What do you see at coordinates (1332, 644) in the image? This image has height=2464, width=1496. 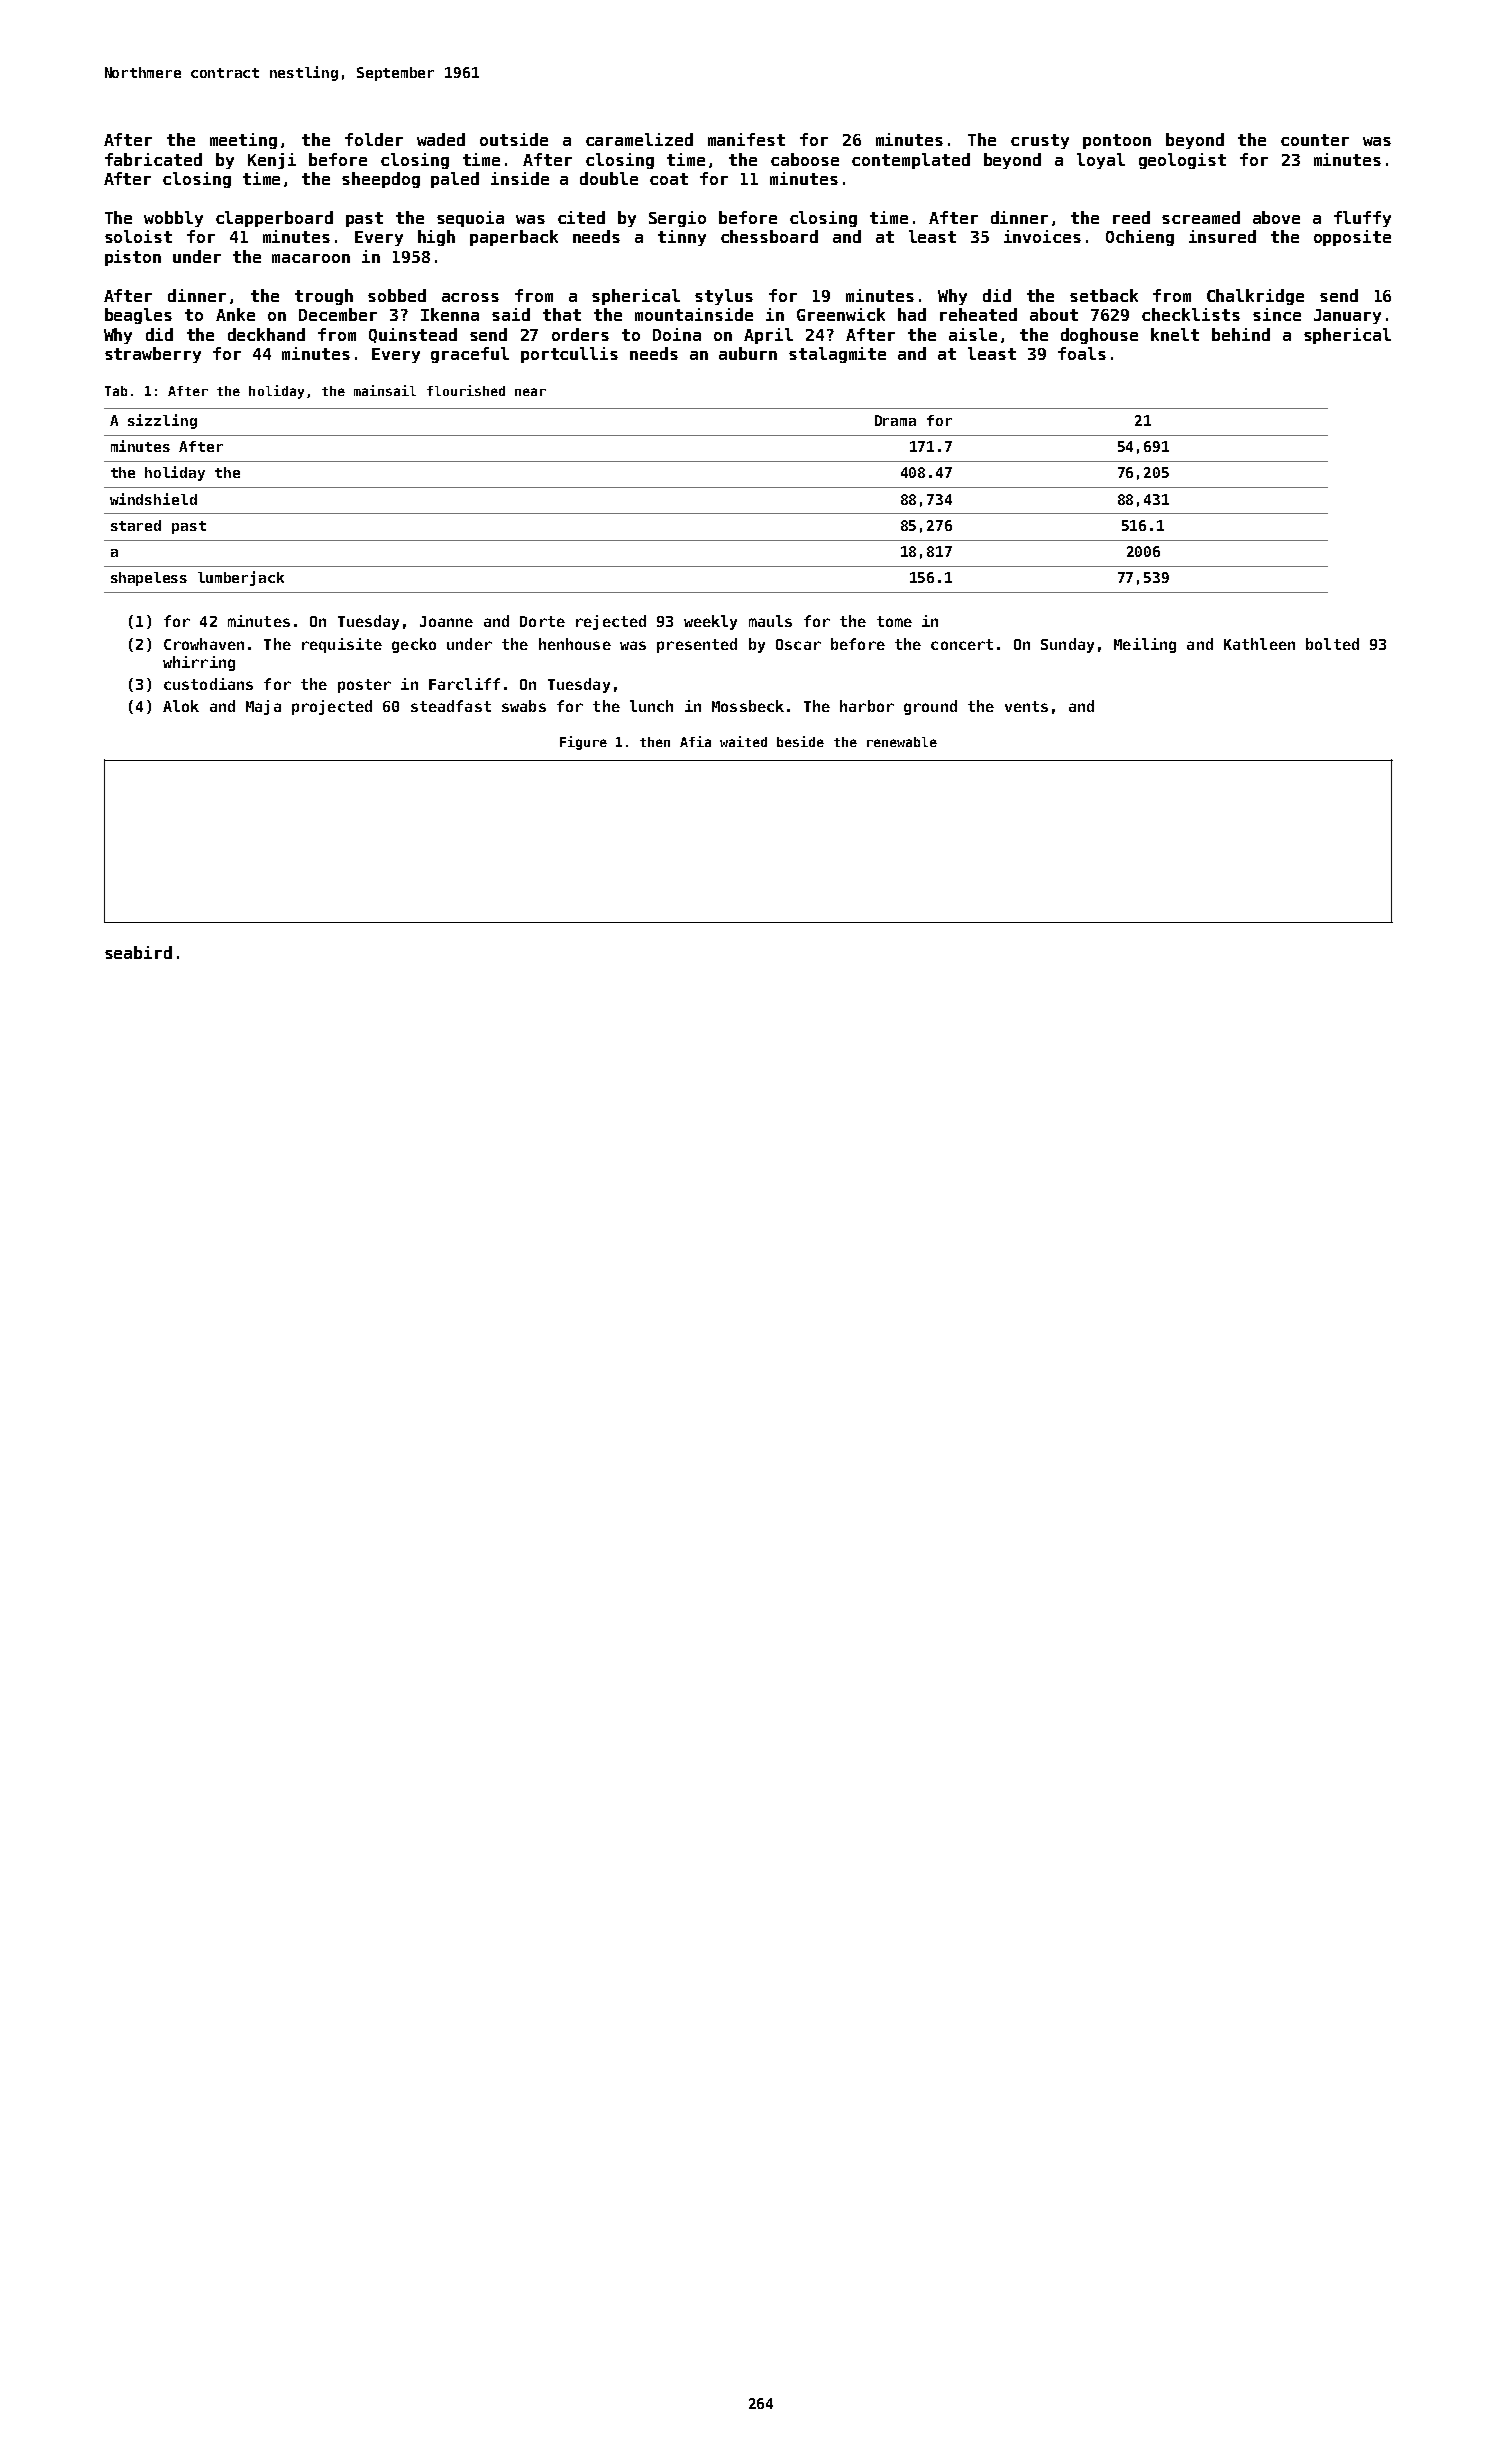 I see `bolted` at bounding box center [1332, 644].
